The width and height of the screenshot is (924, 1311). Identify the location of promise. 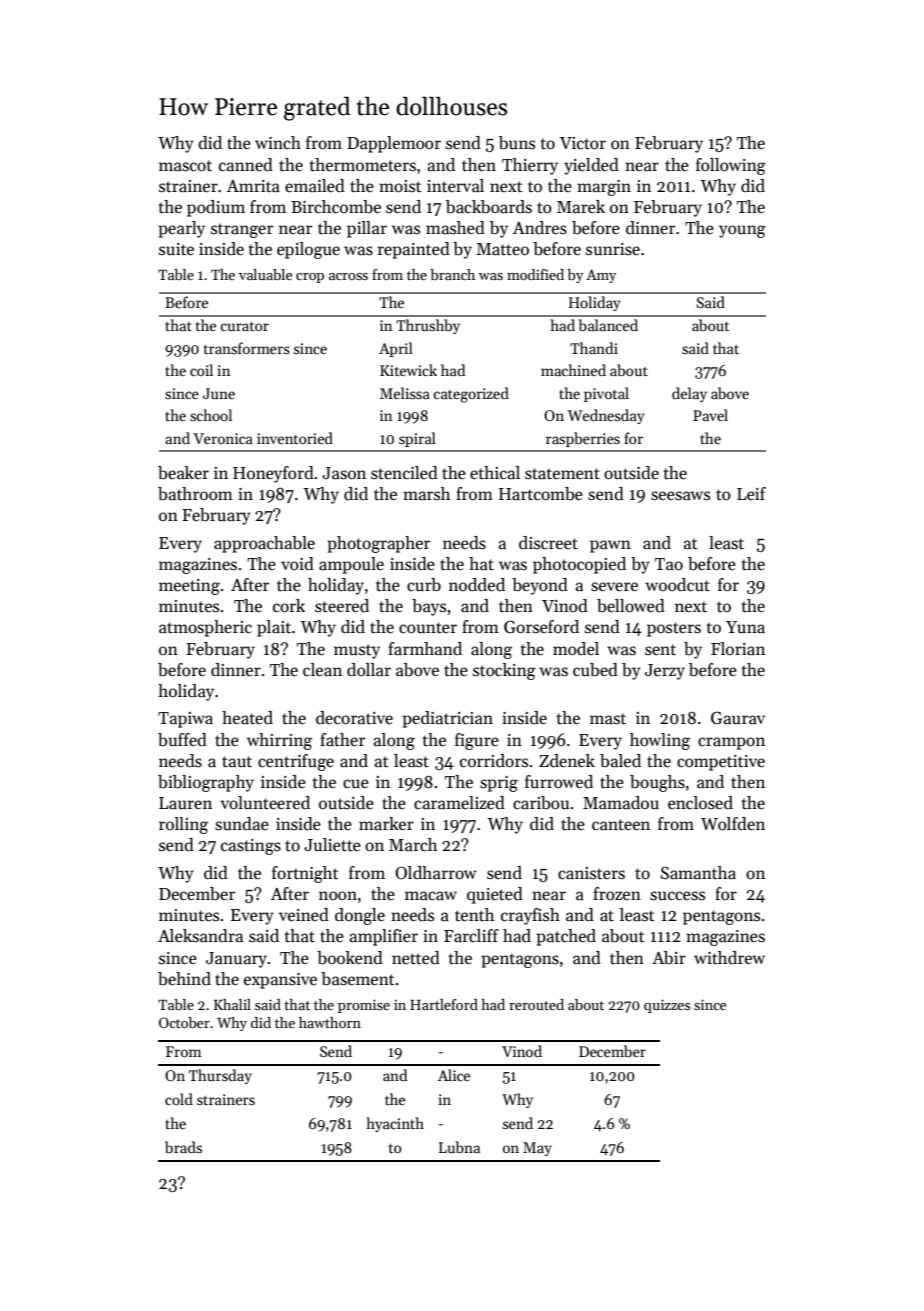
(364, 1006).
